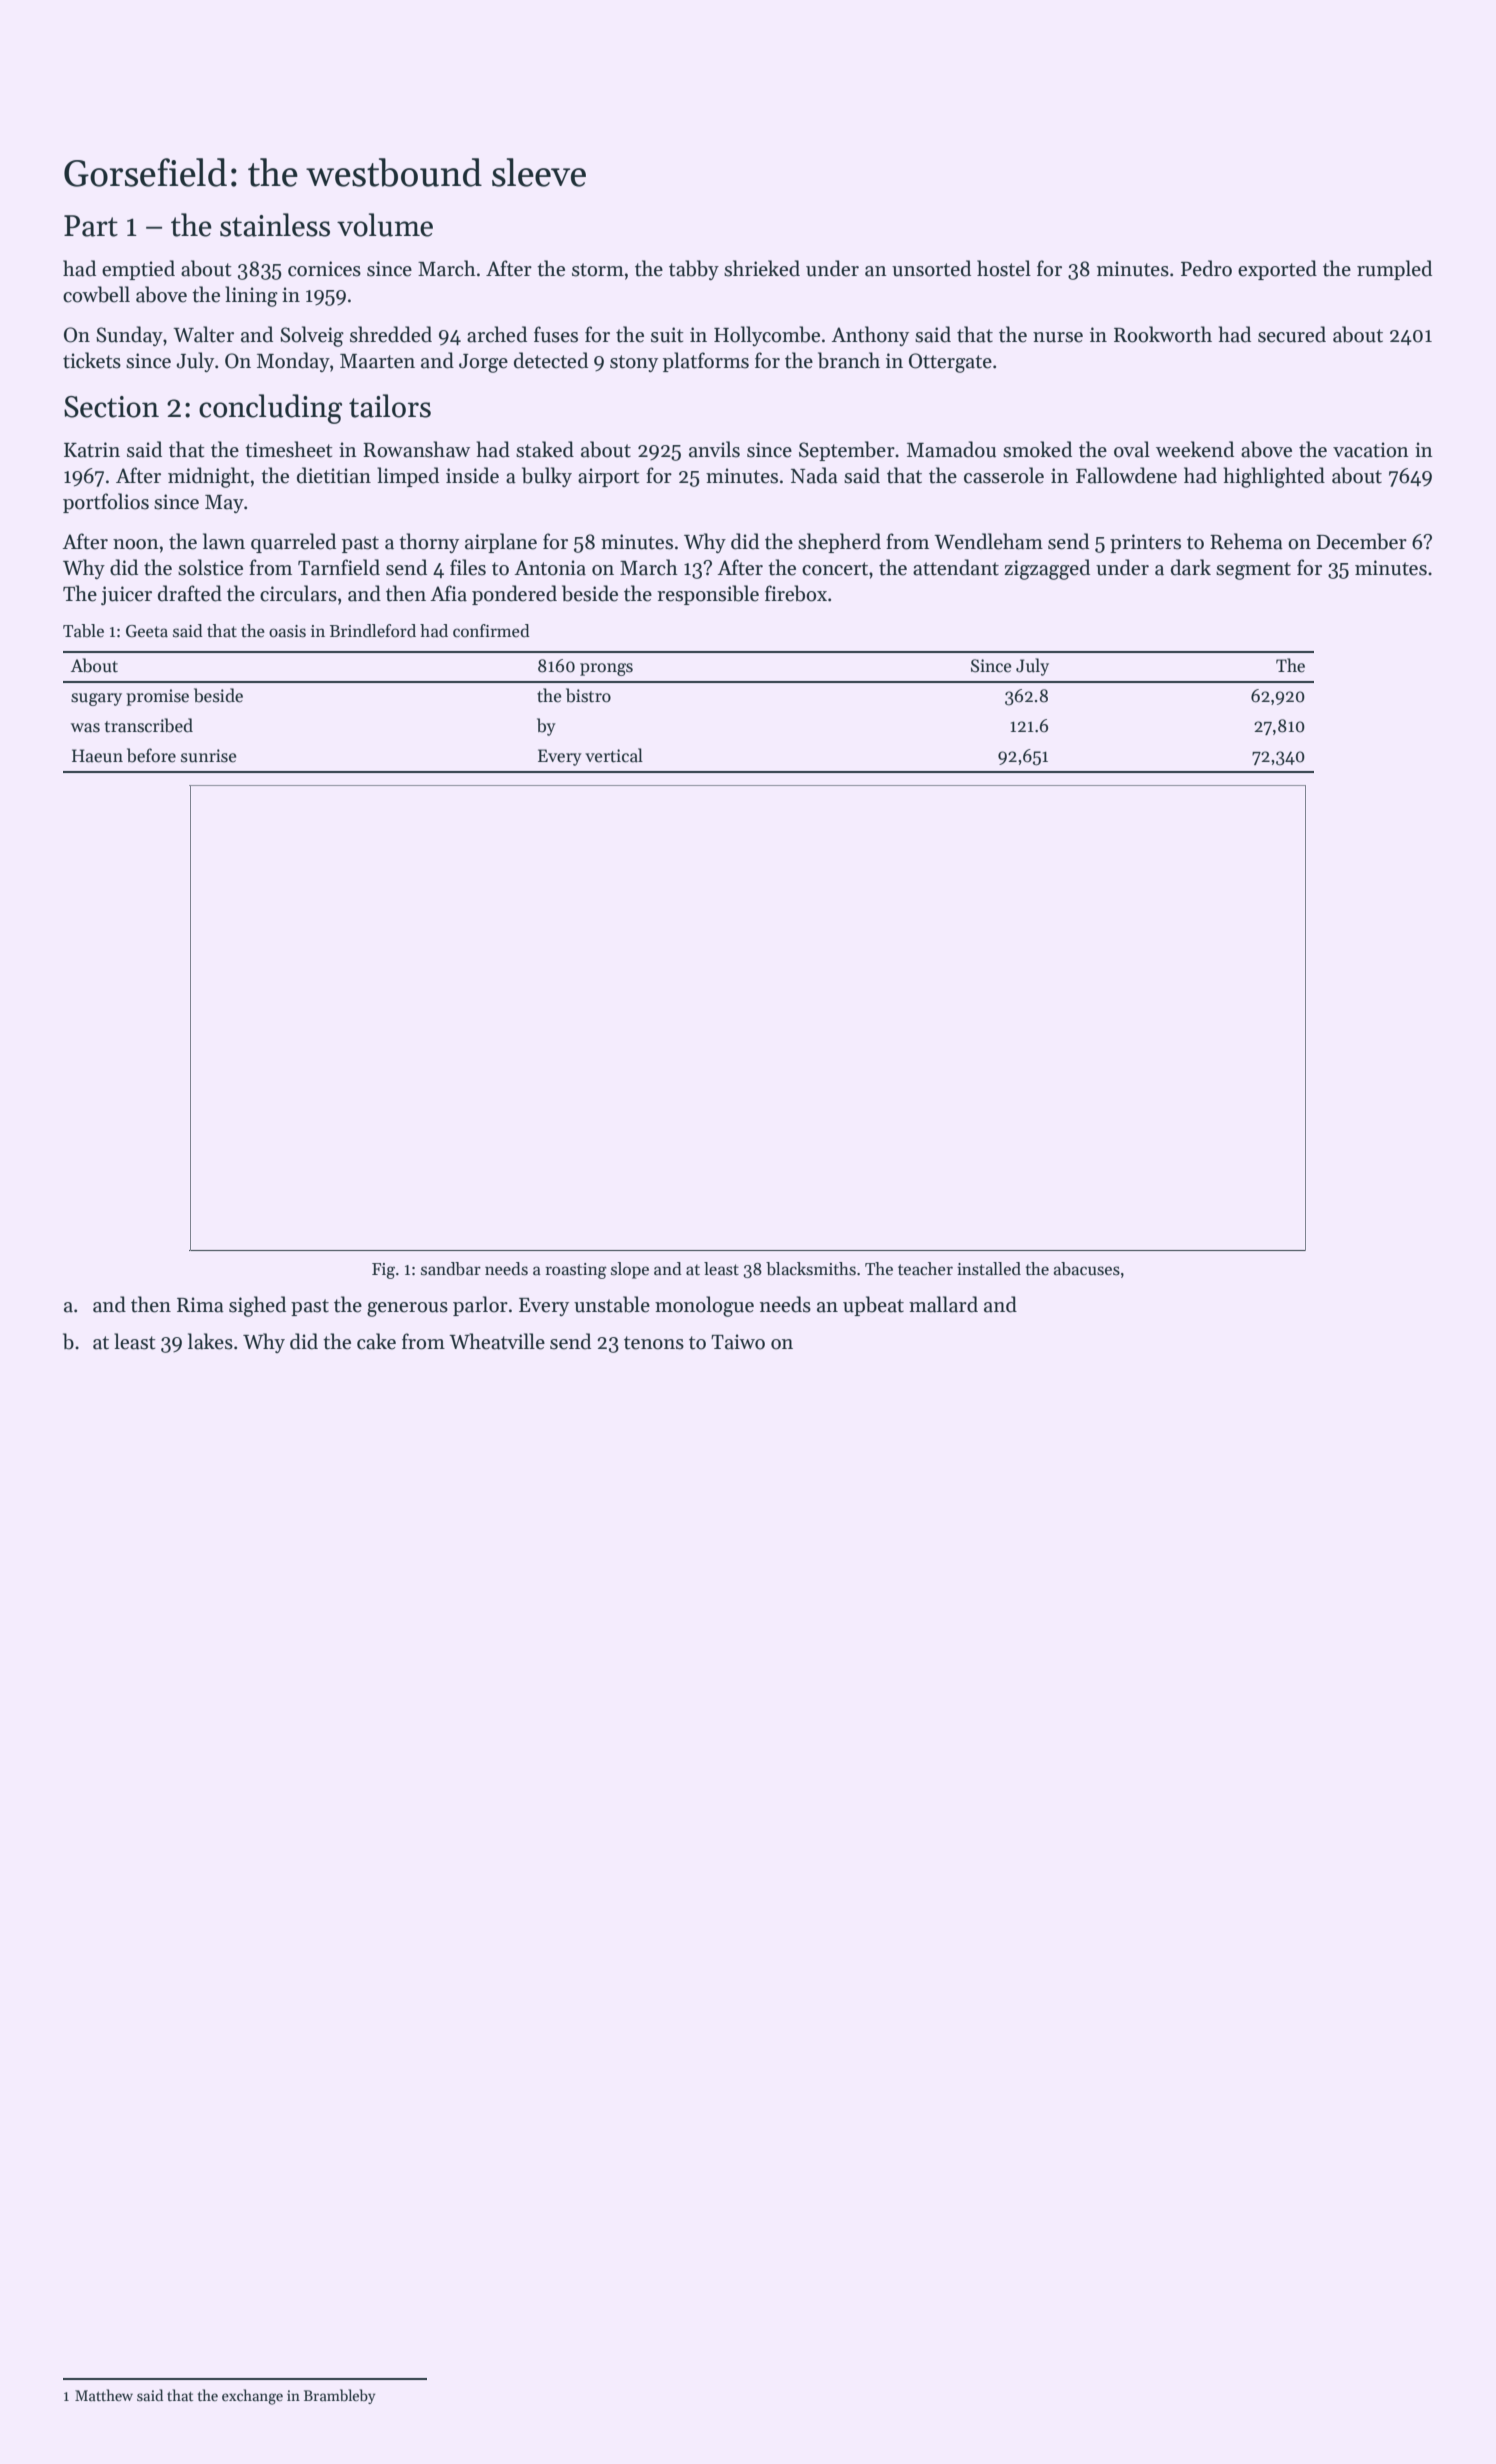 Image resolution: width=1496 pixels, height=2464 pixels. Describe the element at coordinates (252, 2397) in the image. I see `exchange` at that location.
